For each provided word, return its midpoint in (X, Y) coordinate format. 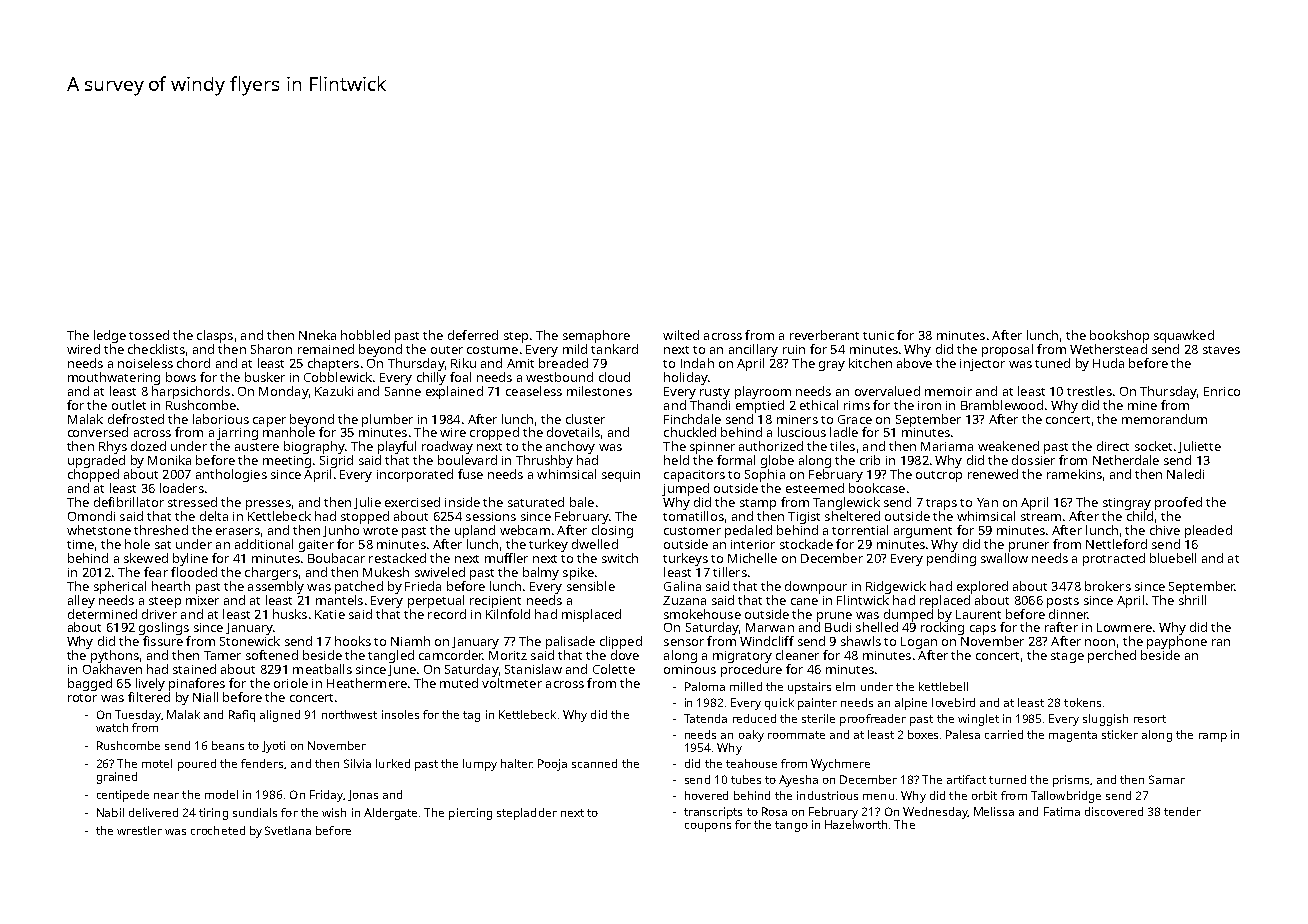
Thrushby (544, 461)
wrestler (139, 830)
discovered (1114, 811)
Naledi (1185, 474)
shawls (861, 641)
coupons (708, 827)
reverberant (824, 335)
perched (1112, 656)
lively (150, 684)
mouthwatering (114, 378)
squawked (1184, 336)
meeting (287, 462)
